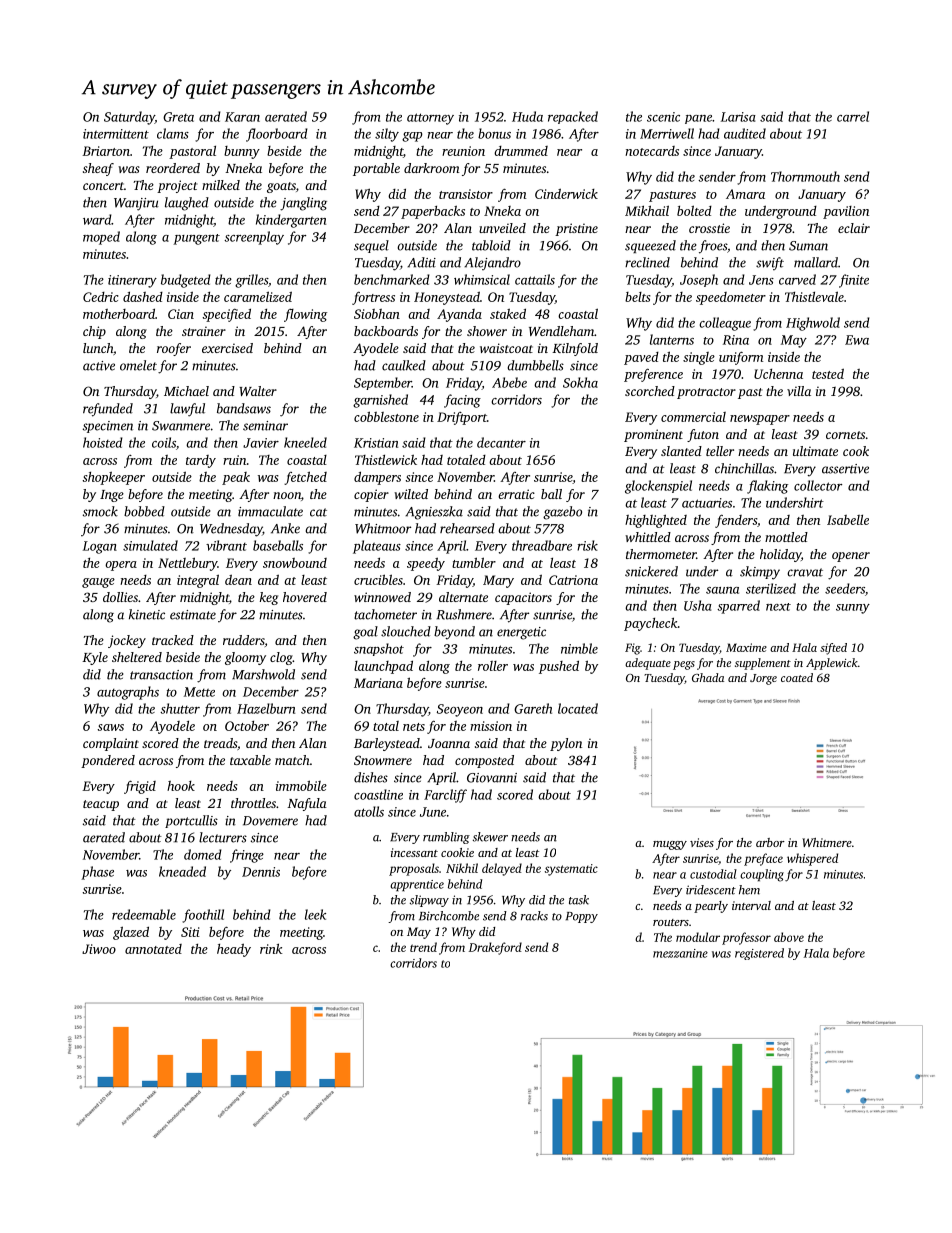  What do you see at coordinates (508, 313) in the screenshot?
I see `staked` at bounding box center [508, 313].
